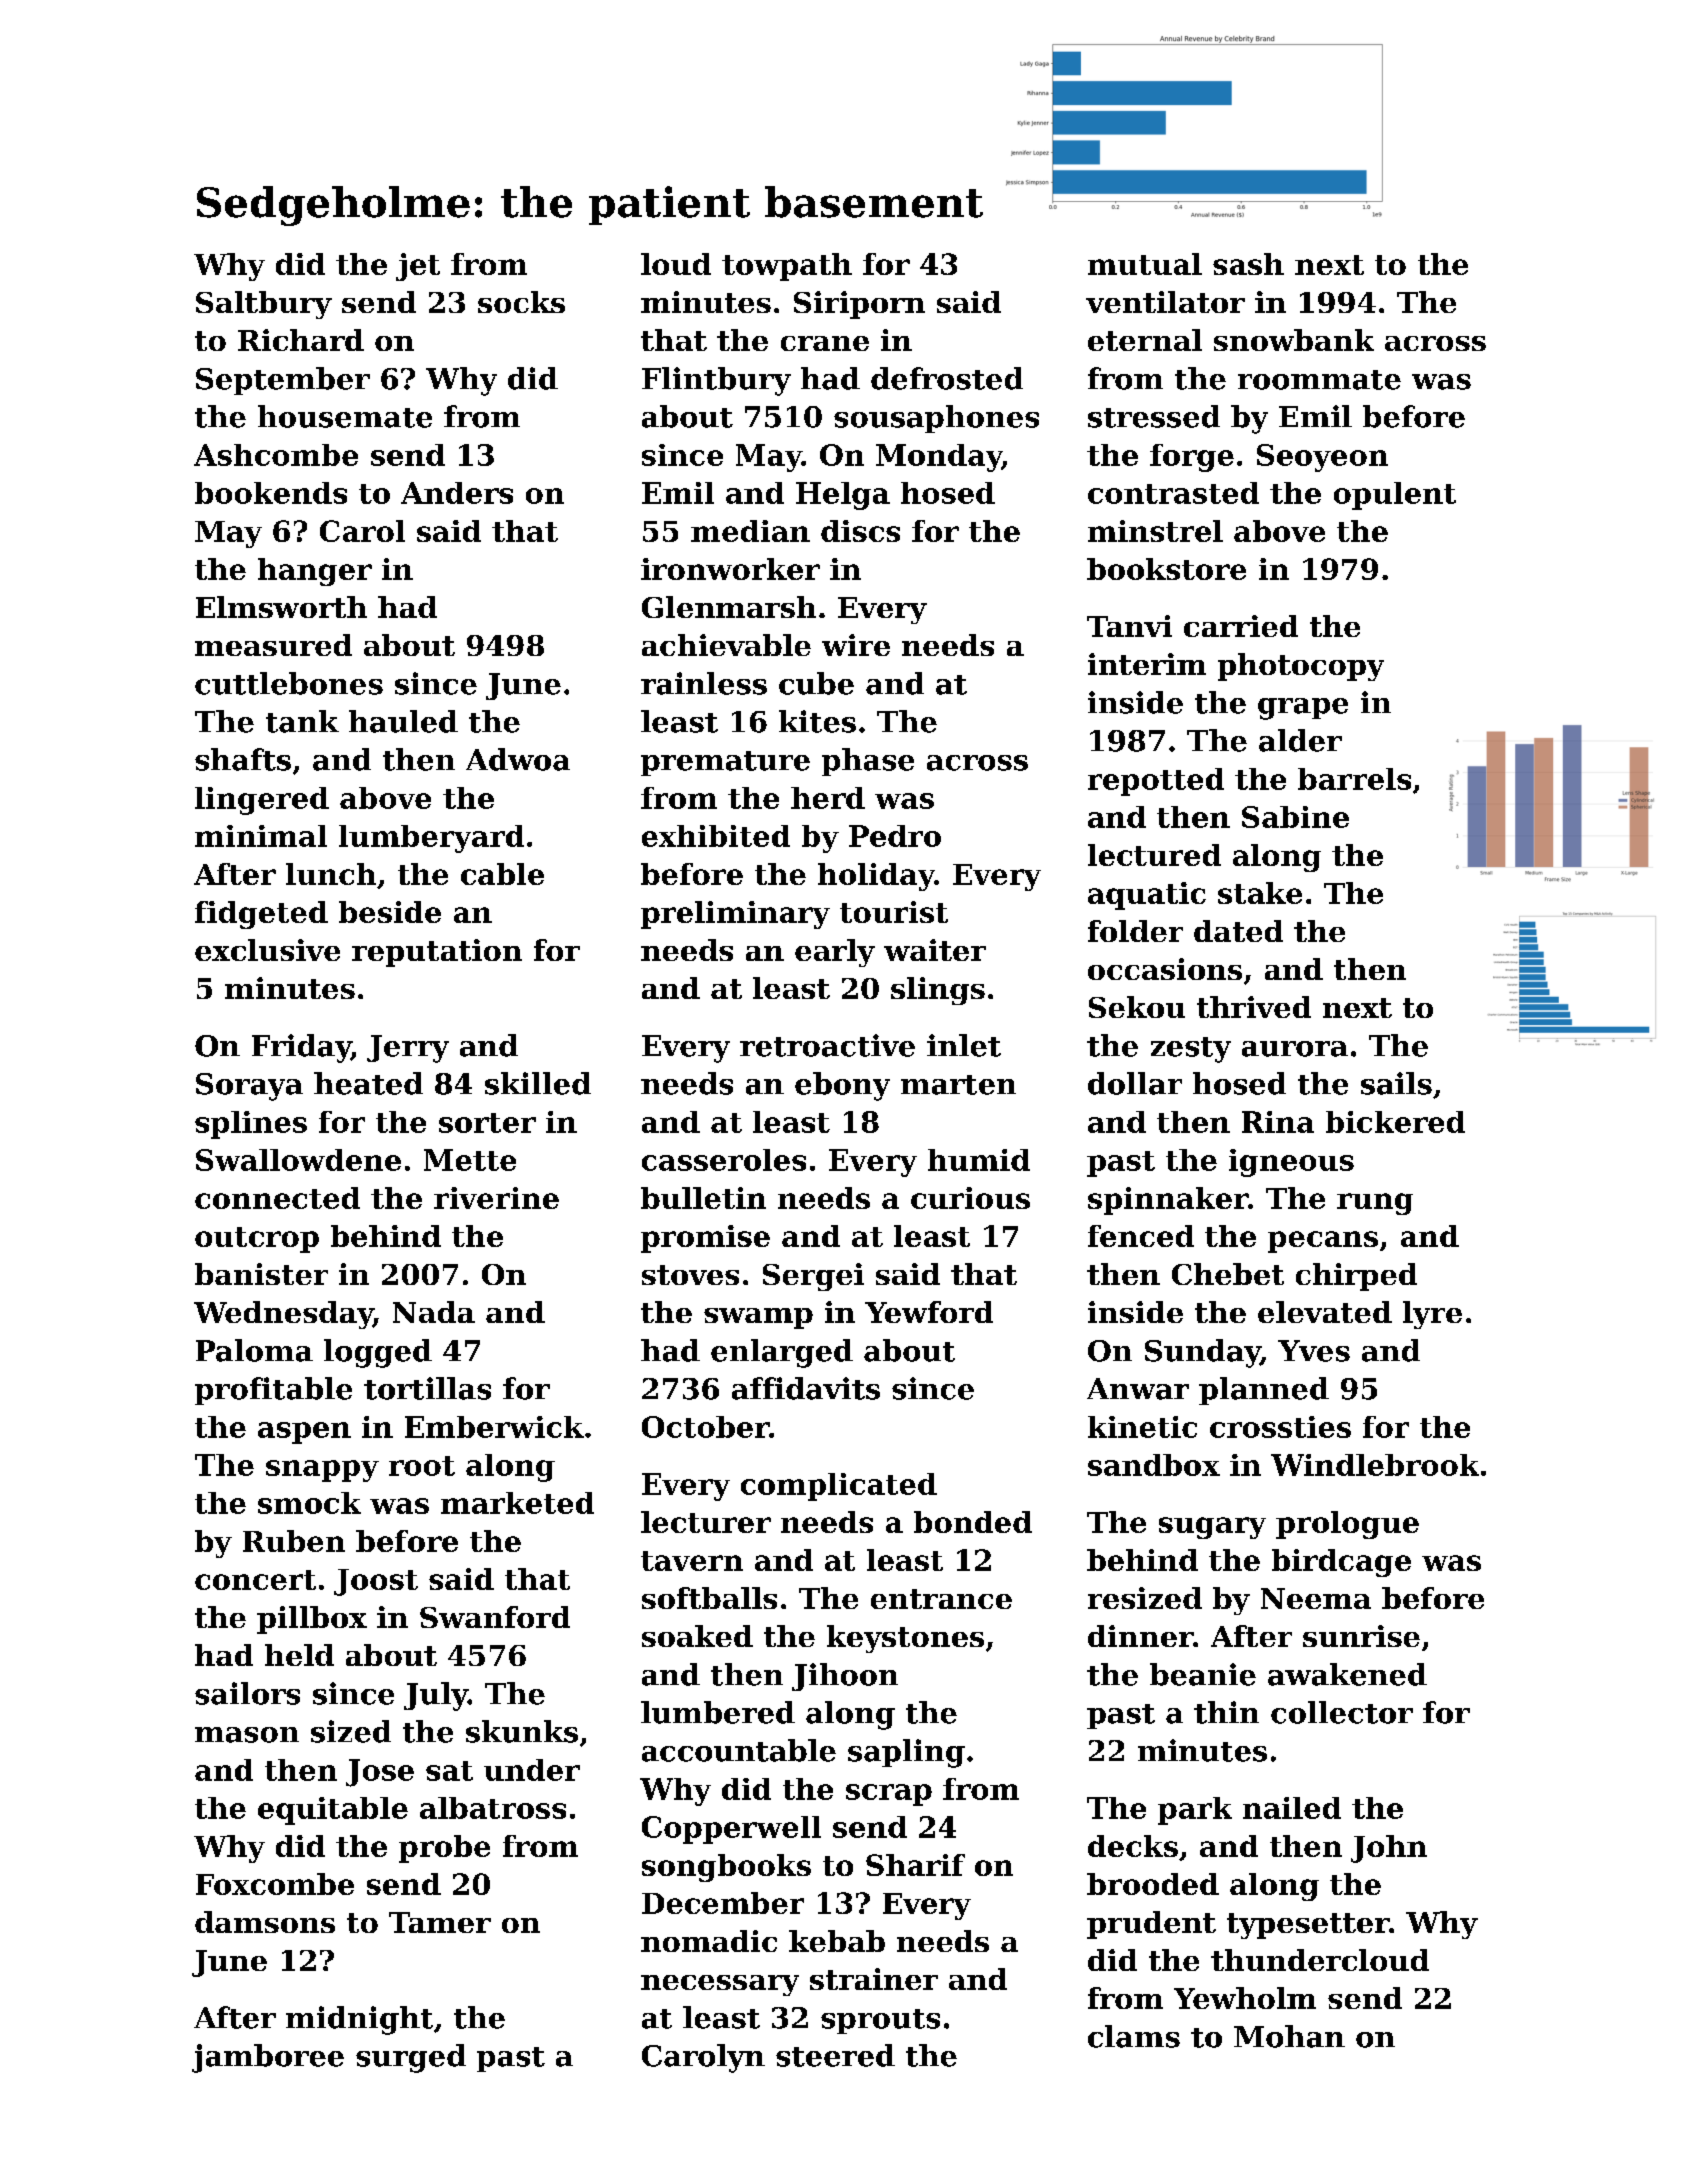 Image resolution: width=1683 pixels, height=2178 pixels. Describe the element at coordinates (941, 1599) in the image. I see `entrance` at that location.
